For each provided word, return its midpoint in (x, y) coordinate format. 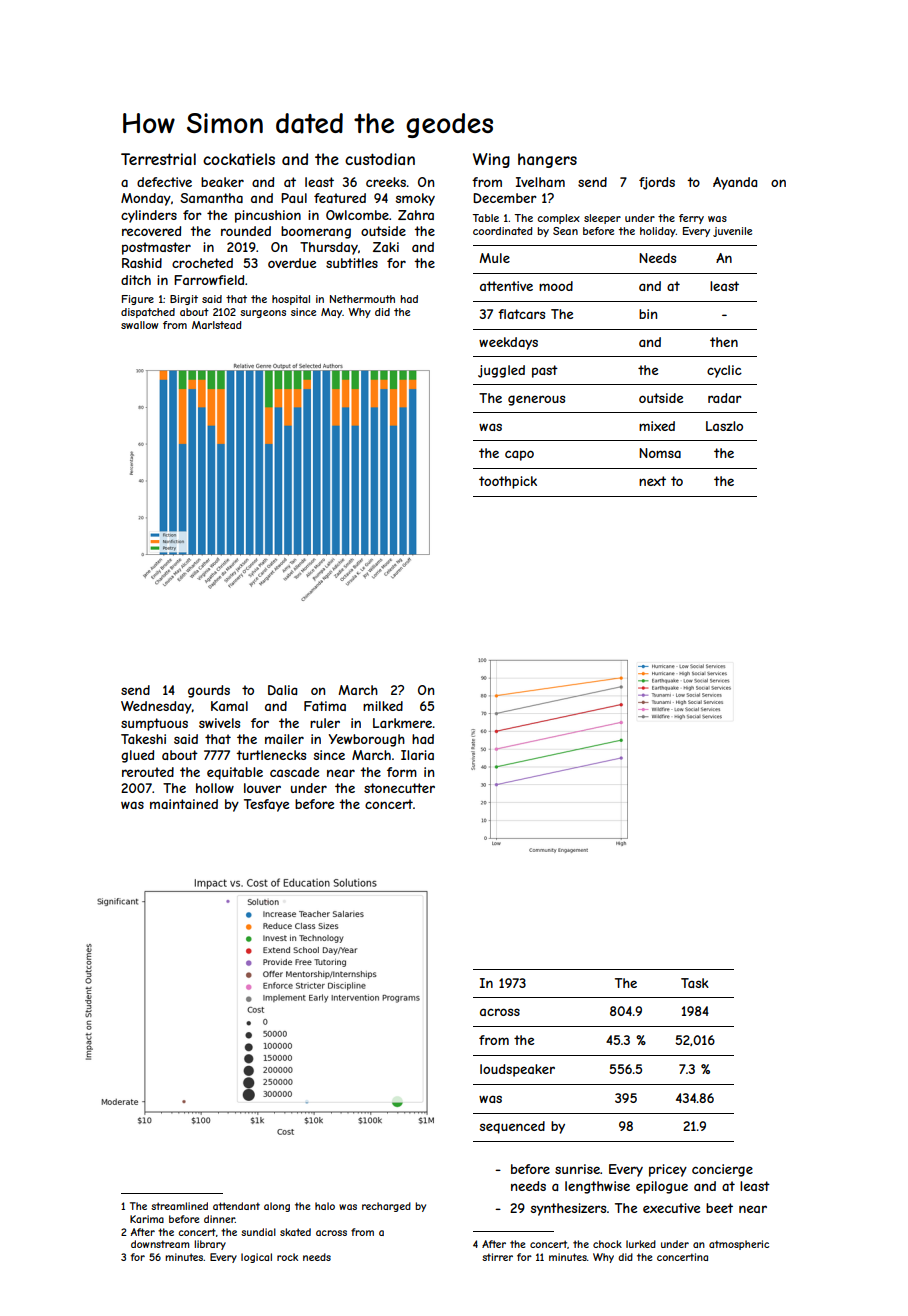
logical (256, 1258)
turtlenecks (271, 755)
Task (695, 983)
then (724, 342)
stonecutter (399, 788)
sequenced (512, 1127)
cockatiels (239, 159)
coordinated (502, 231)
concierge (722, 1170)
